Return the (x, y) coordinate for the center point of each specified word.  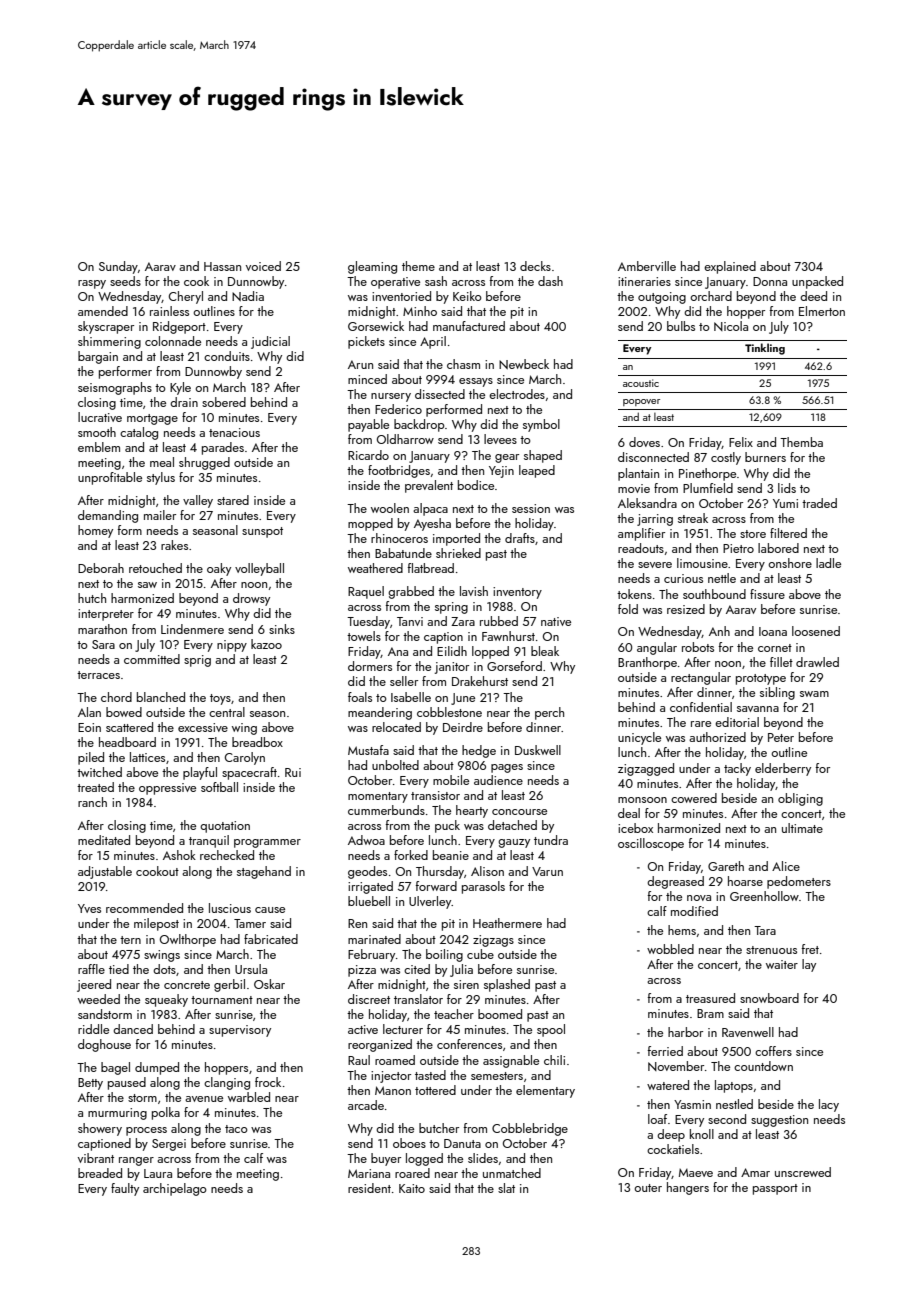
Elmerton (822, 311)
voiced (263, 266)
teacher (454, 1014)
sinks (282, 629)
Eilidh (452, 651)
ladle (828, 563)
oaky (219, 569)
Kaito (412, 1188)
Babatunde (403, 553)
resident (369, 1188)
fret (810, 949)
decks (535, 266)
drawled (817, 662)
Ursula (251, 969)
